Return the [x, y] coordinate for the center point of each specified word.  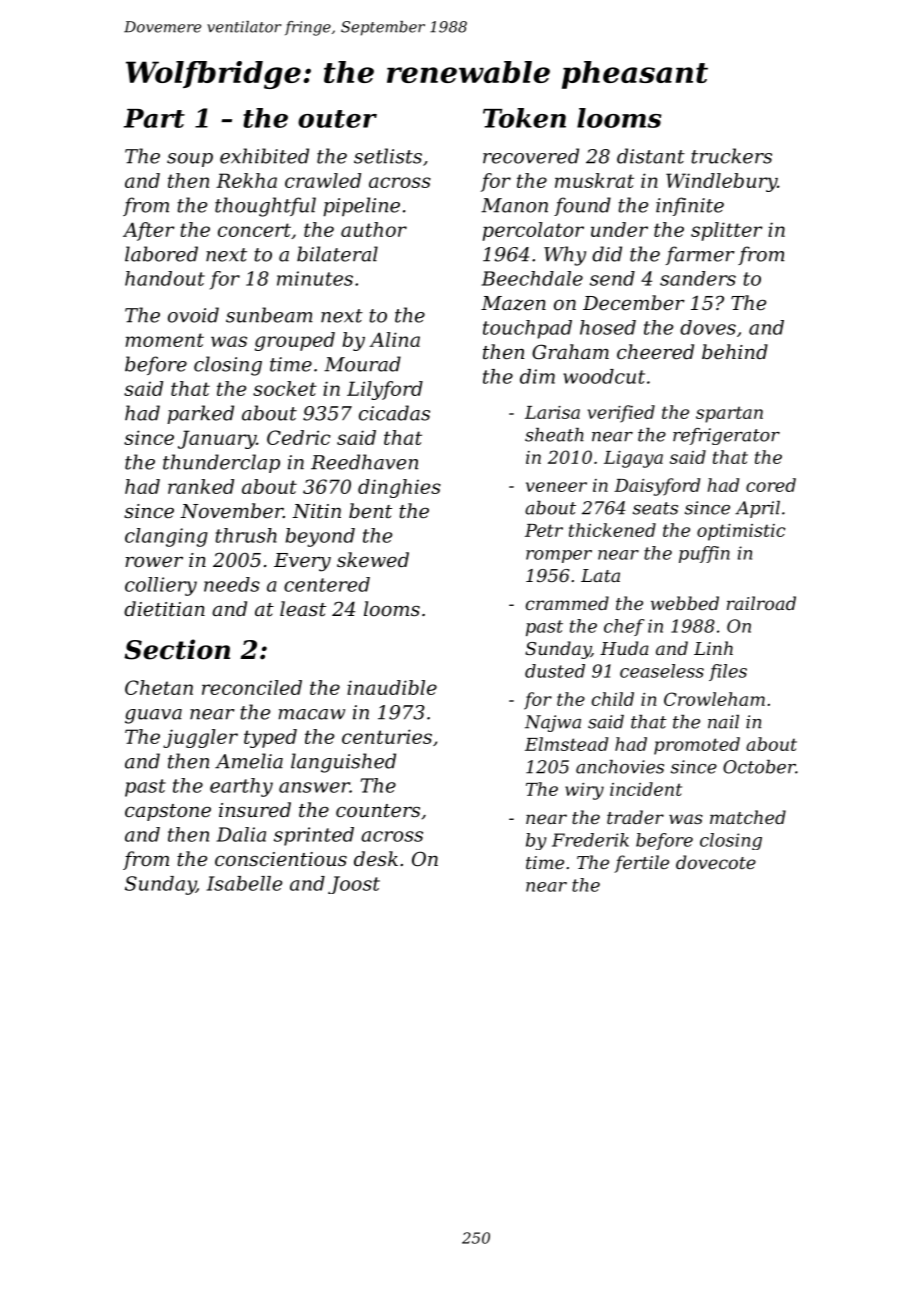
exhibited [264, 156]
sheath [554, 435]
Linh [713, 648]
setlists [388, 156]
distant [651, 156]
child [613, 699]
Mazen [513, 303]
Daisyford [657, 487]
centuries [387, 736]
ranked [201, 486]
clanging [166, 537]
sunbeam [269, 315]
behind [735, 351]
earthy [241, 787]
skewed [373, 559]
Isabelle [244, 883]
